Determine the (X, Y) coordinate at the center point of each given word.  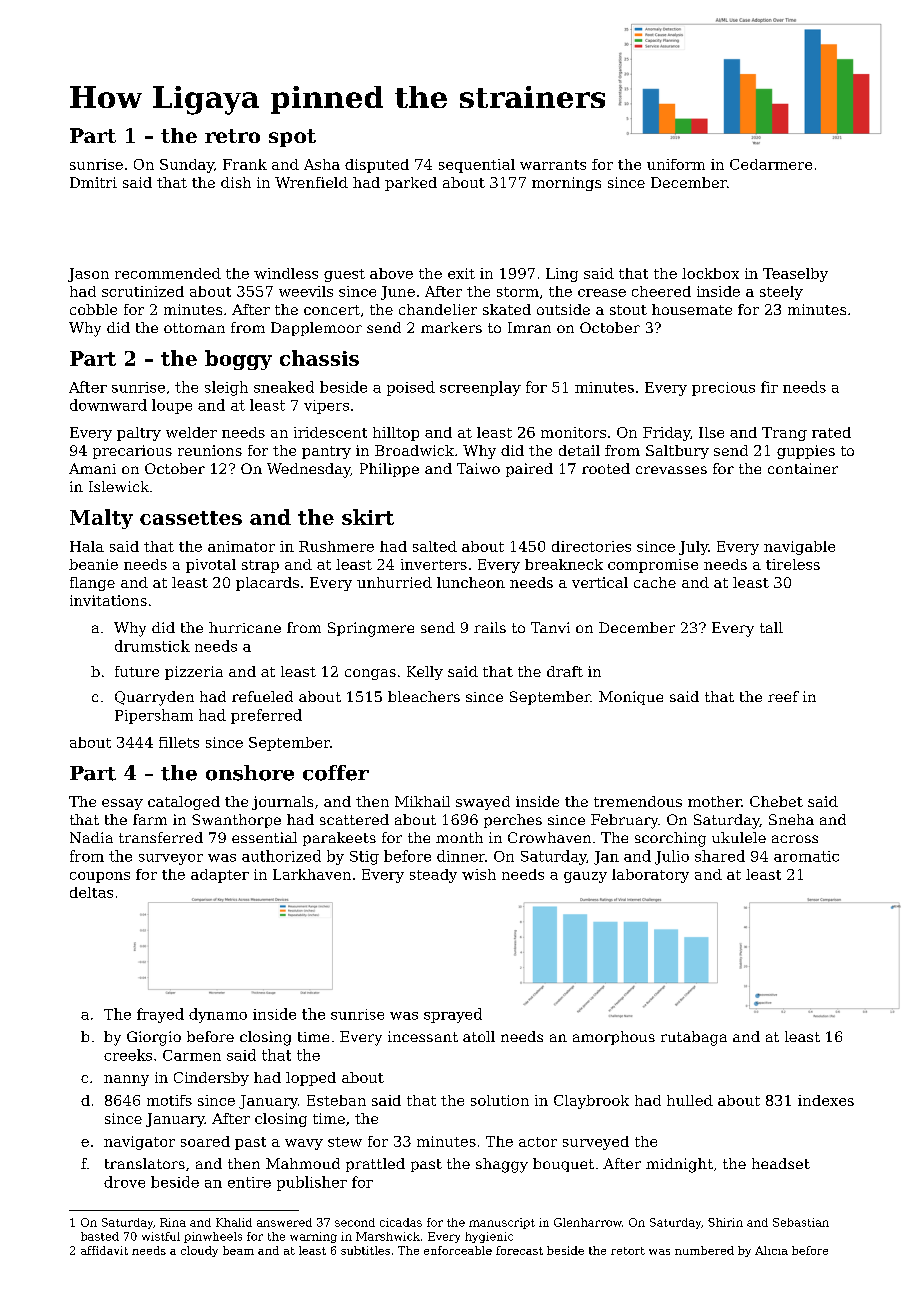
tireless (793, 564)
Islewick (119, 486)
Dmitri (93, 182)
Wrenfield (311, 182)
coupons (100, 877)
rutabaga (694, 1038)
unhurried (394, 582)
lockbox (710, 273)
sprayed (453, 1015)
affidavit (104, 1250)
